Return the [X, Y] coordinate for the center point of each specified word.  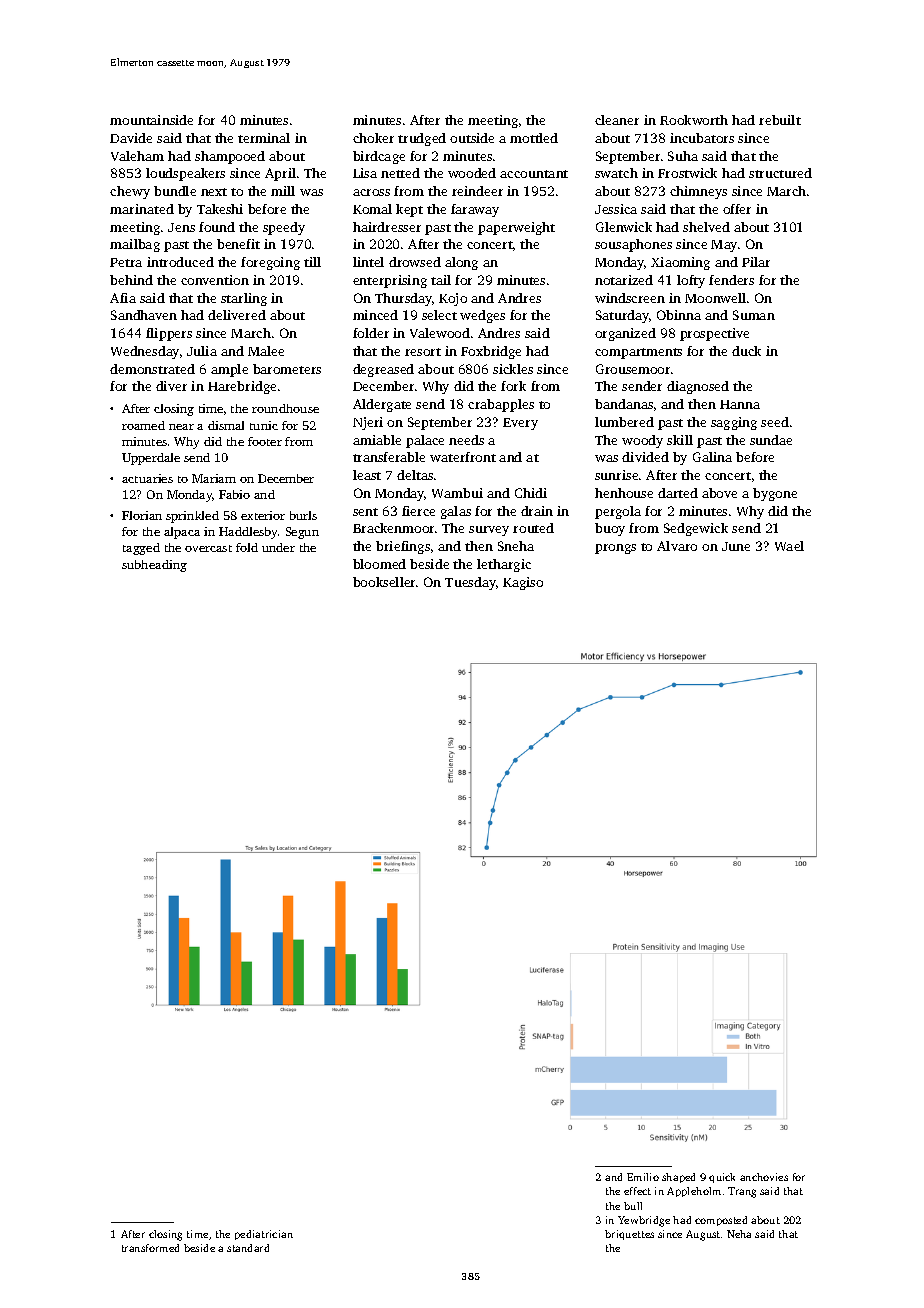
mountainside [151, 120]
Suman [754, 315]
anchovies [764, 1177]
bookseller [384, 582]
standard [248, 1248]
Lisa [365, 173]
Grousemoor [633, 369]
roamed [143, 425]
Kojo [453, 299]
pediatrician [264, 1235]
